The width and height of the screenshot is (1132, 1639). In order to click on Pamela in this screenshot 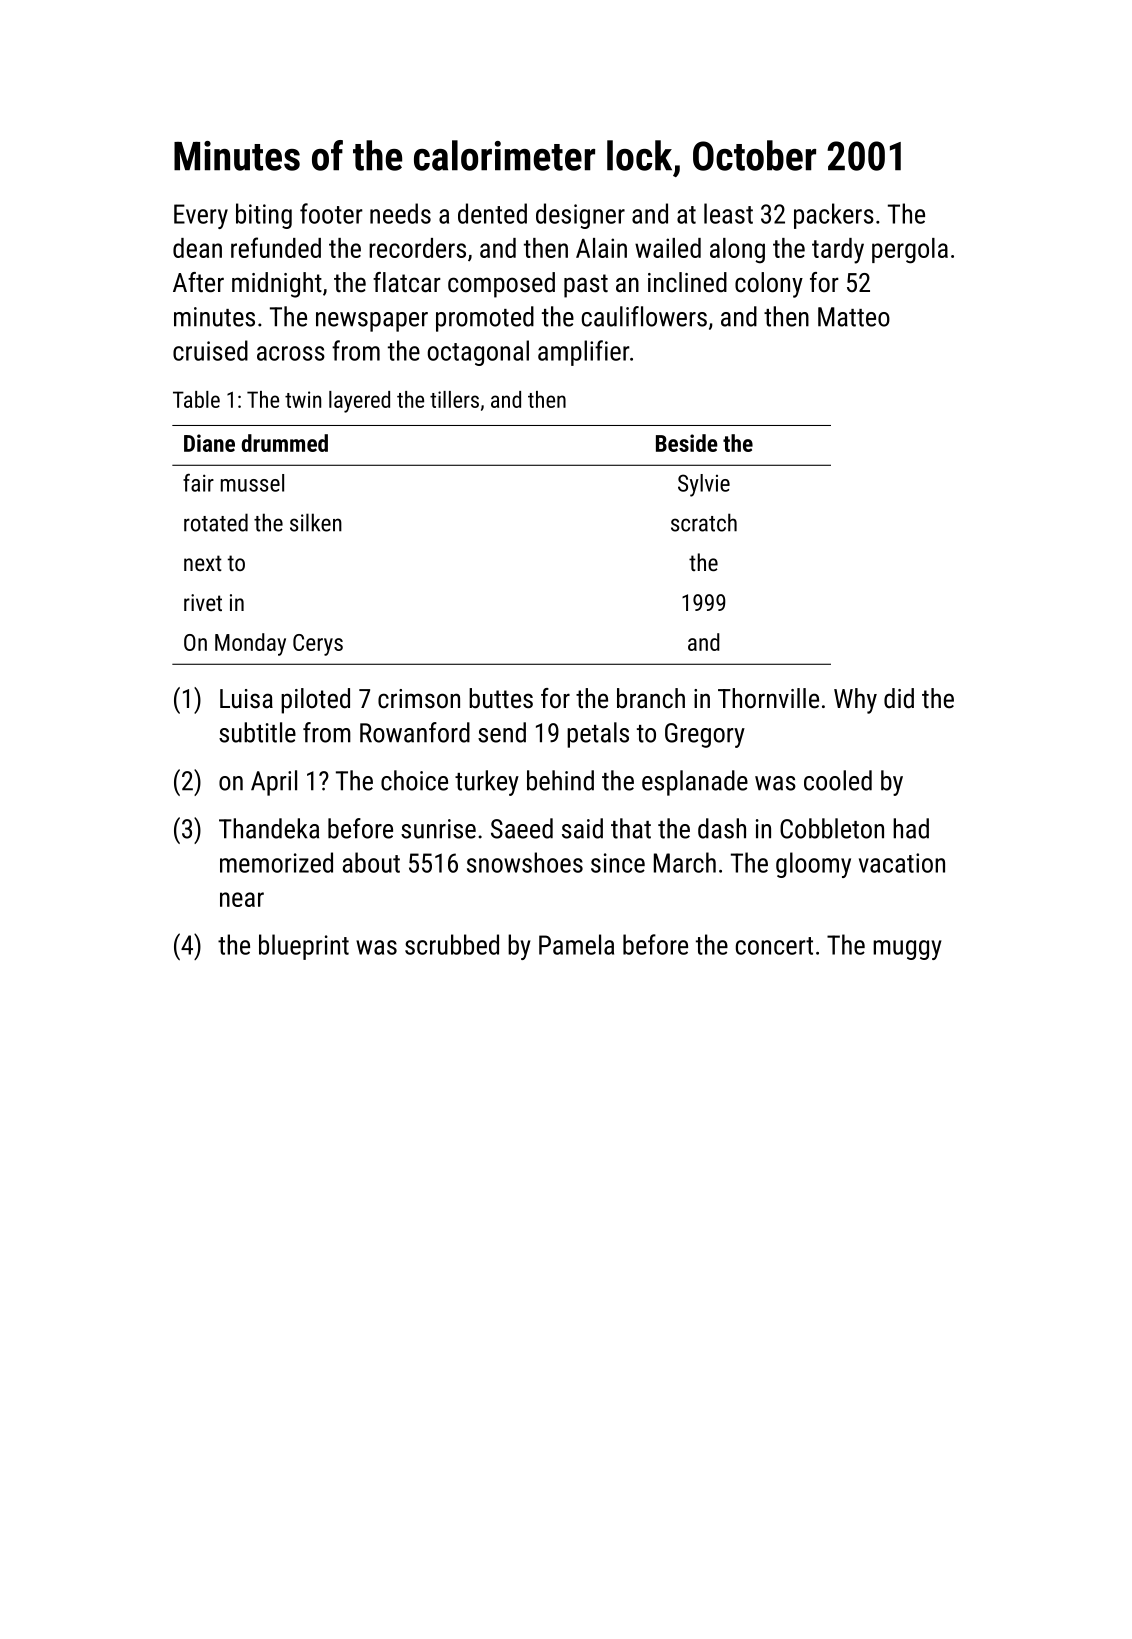, I will do `click(576, 944)`.
